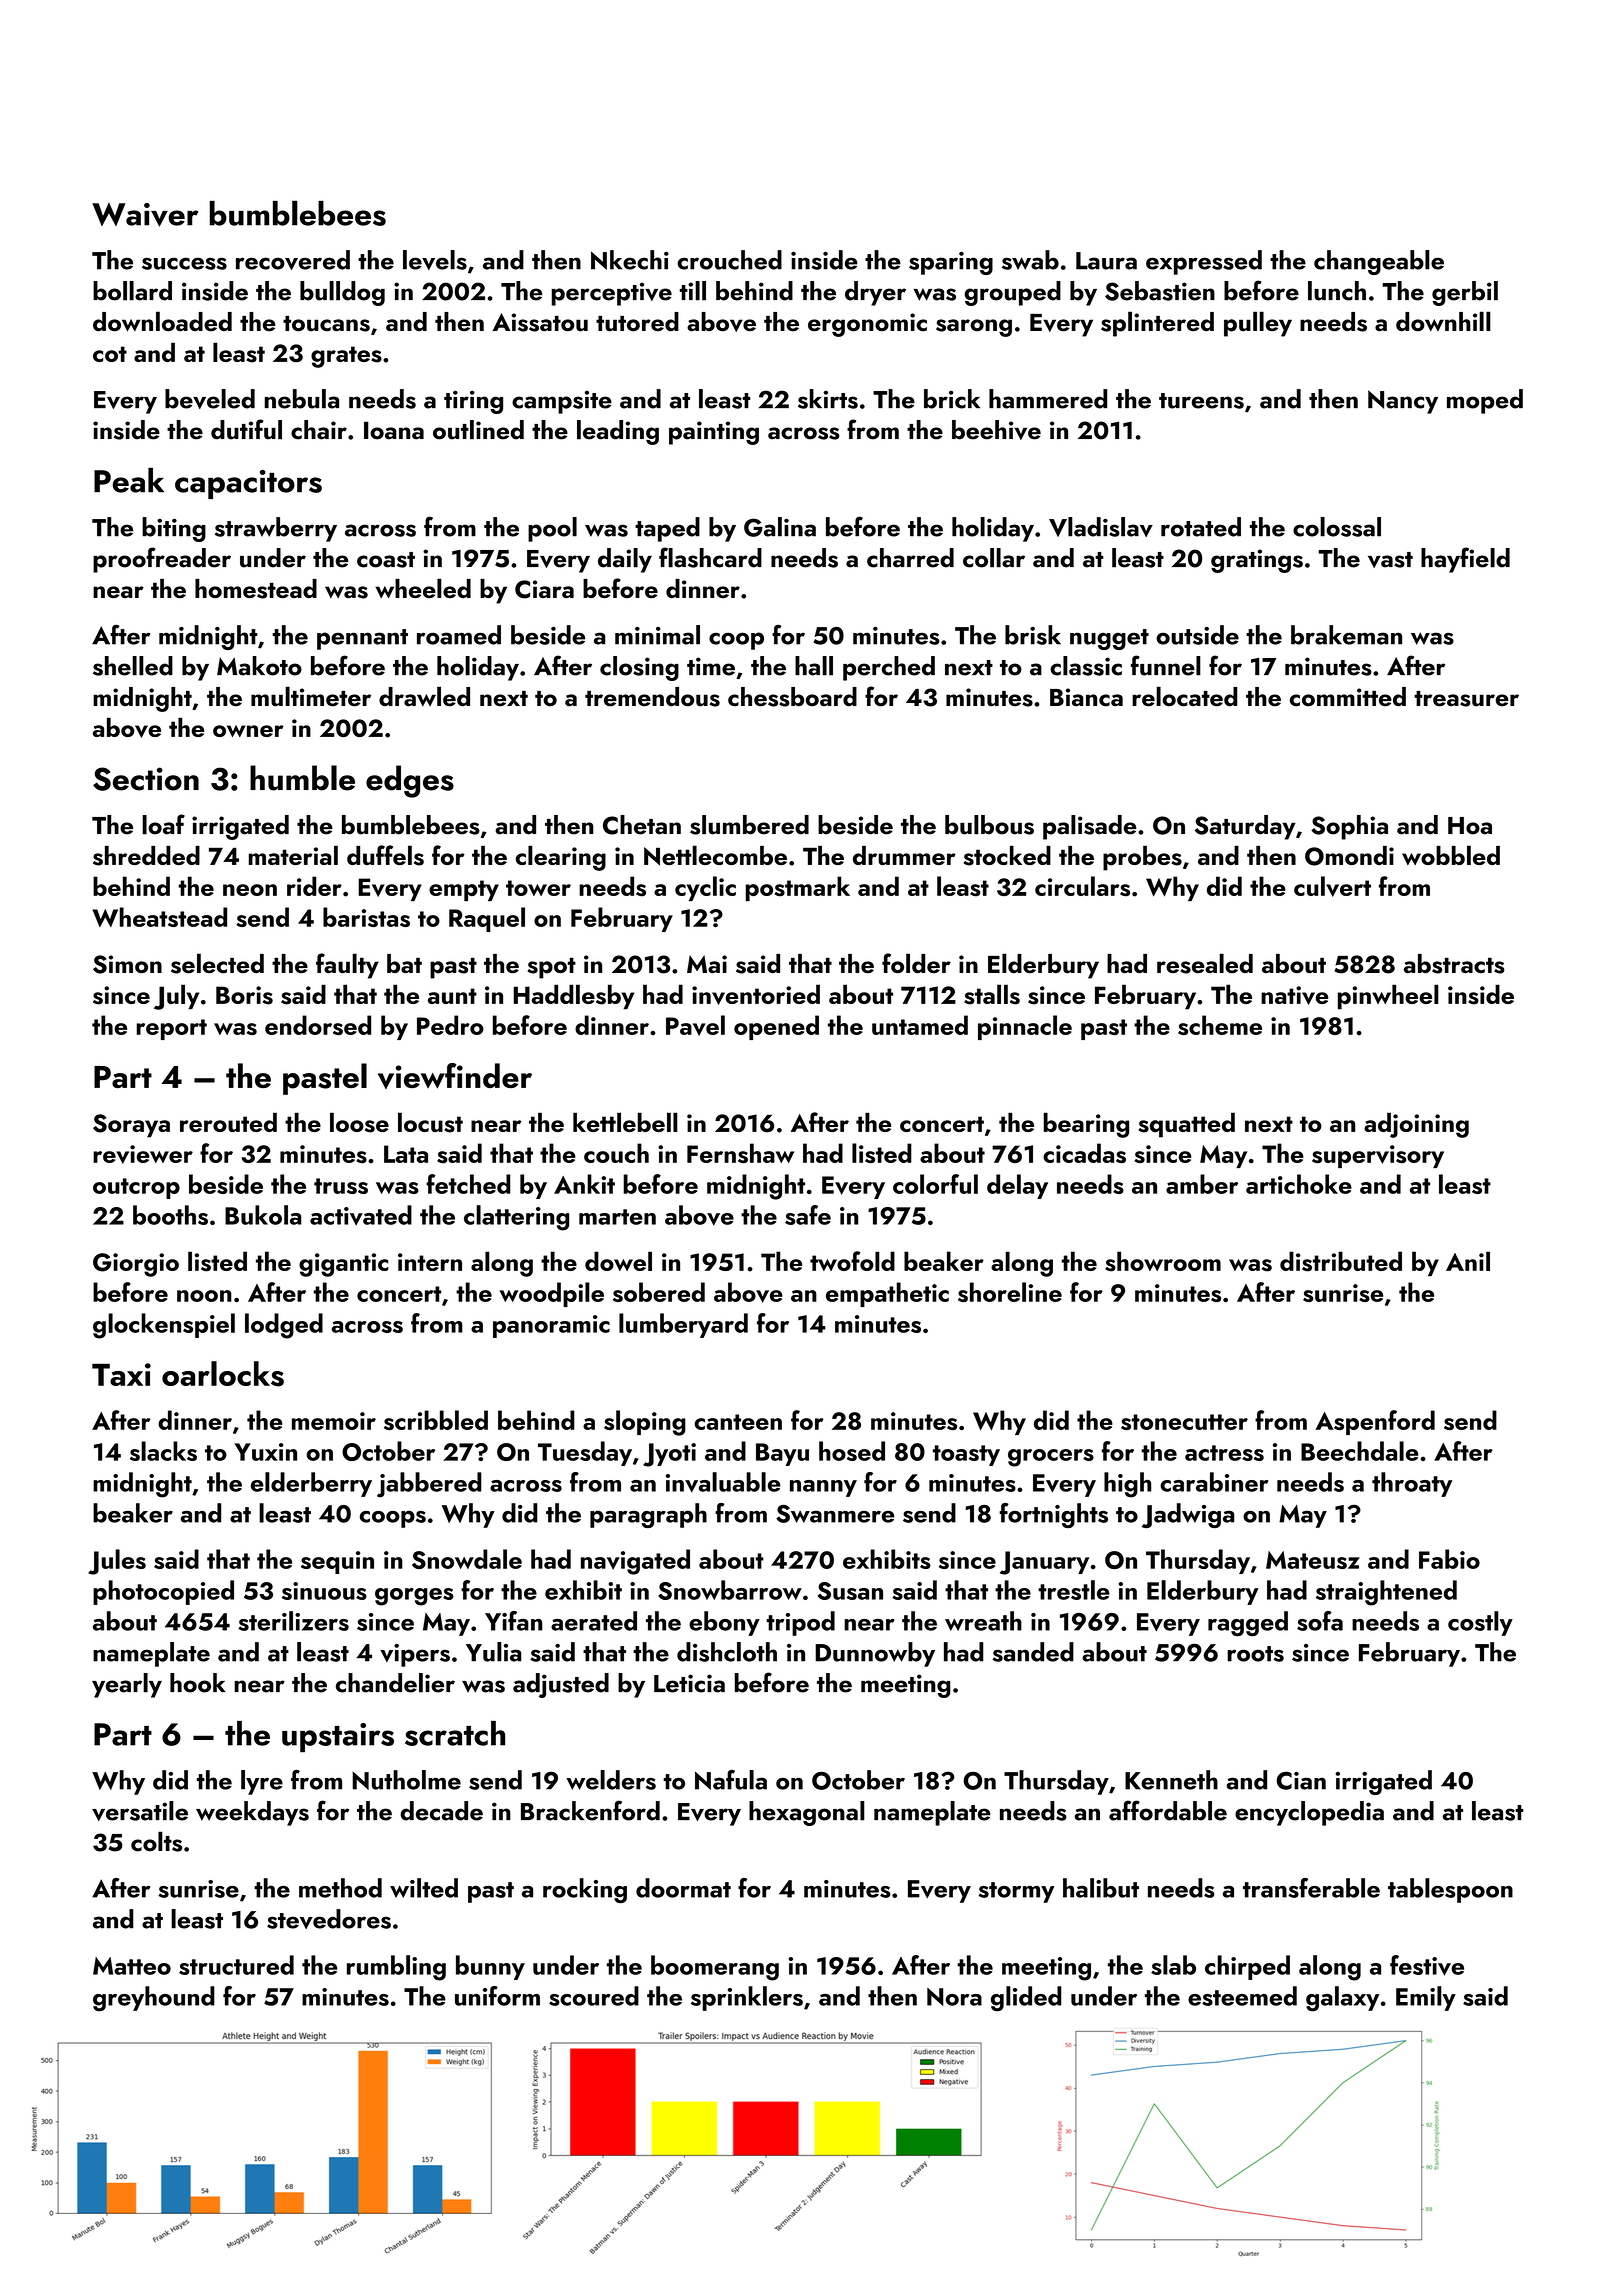 Image resolution: width=1620 pixels, height=2292 pixels. Describe the element at coordinates (415, 1655) in the screenshot. I see `vipers` at that location.
